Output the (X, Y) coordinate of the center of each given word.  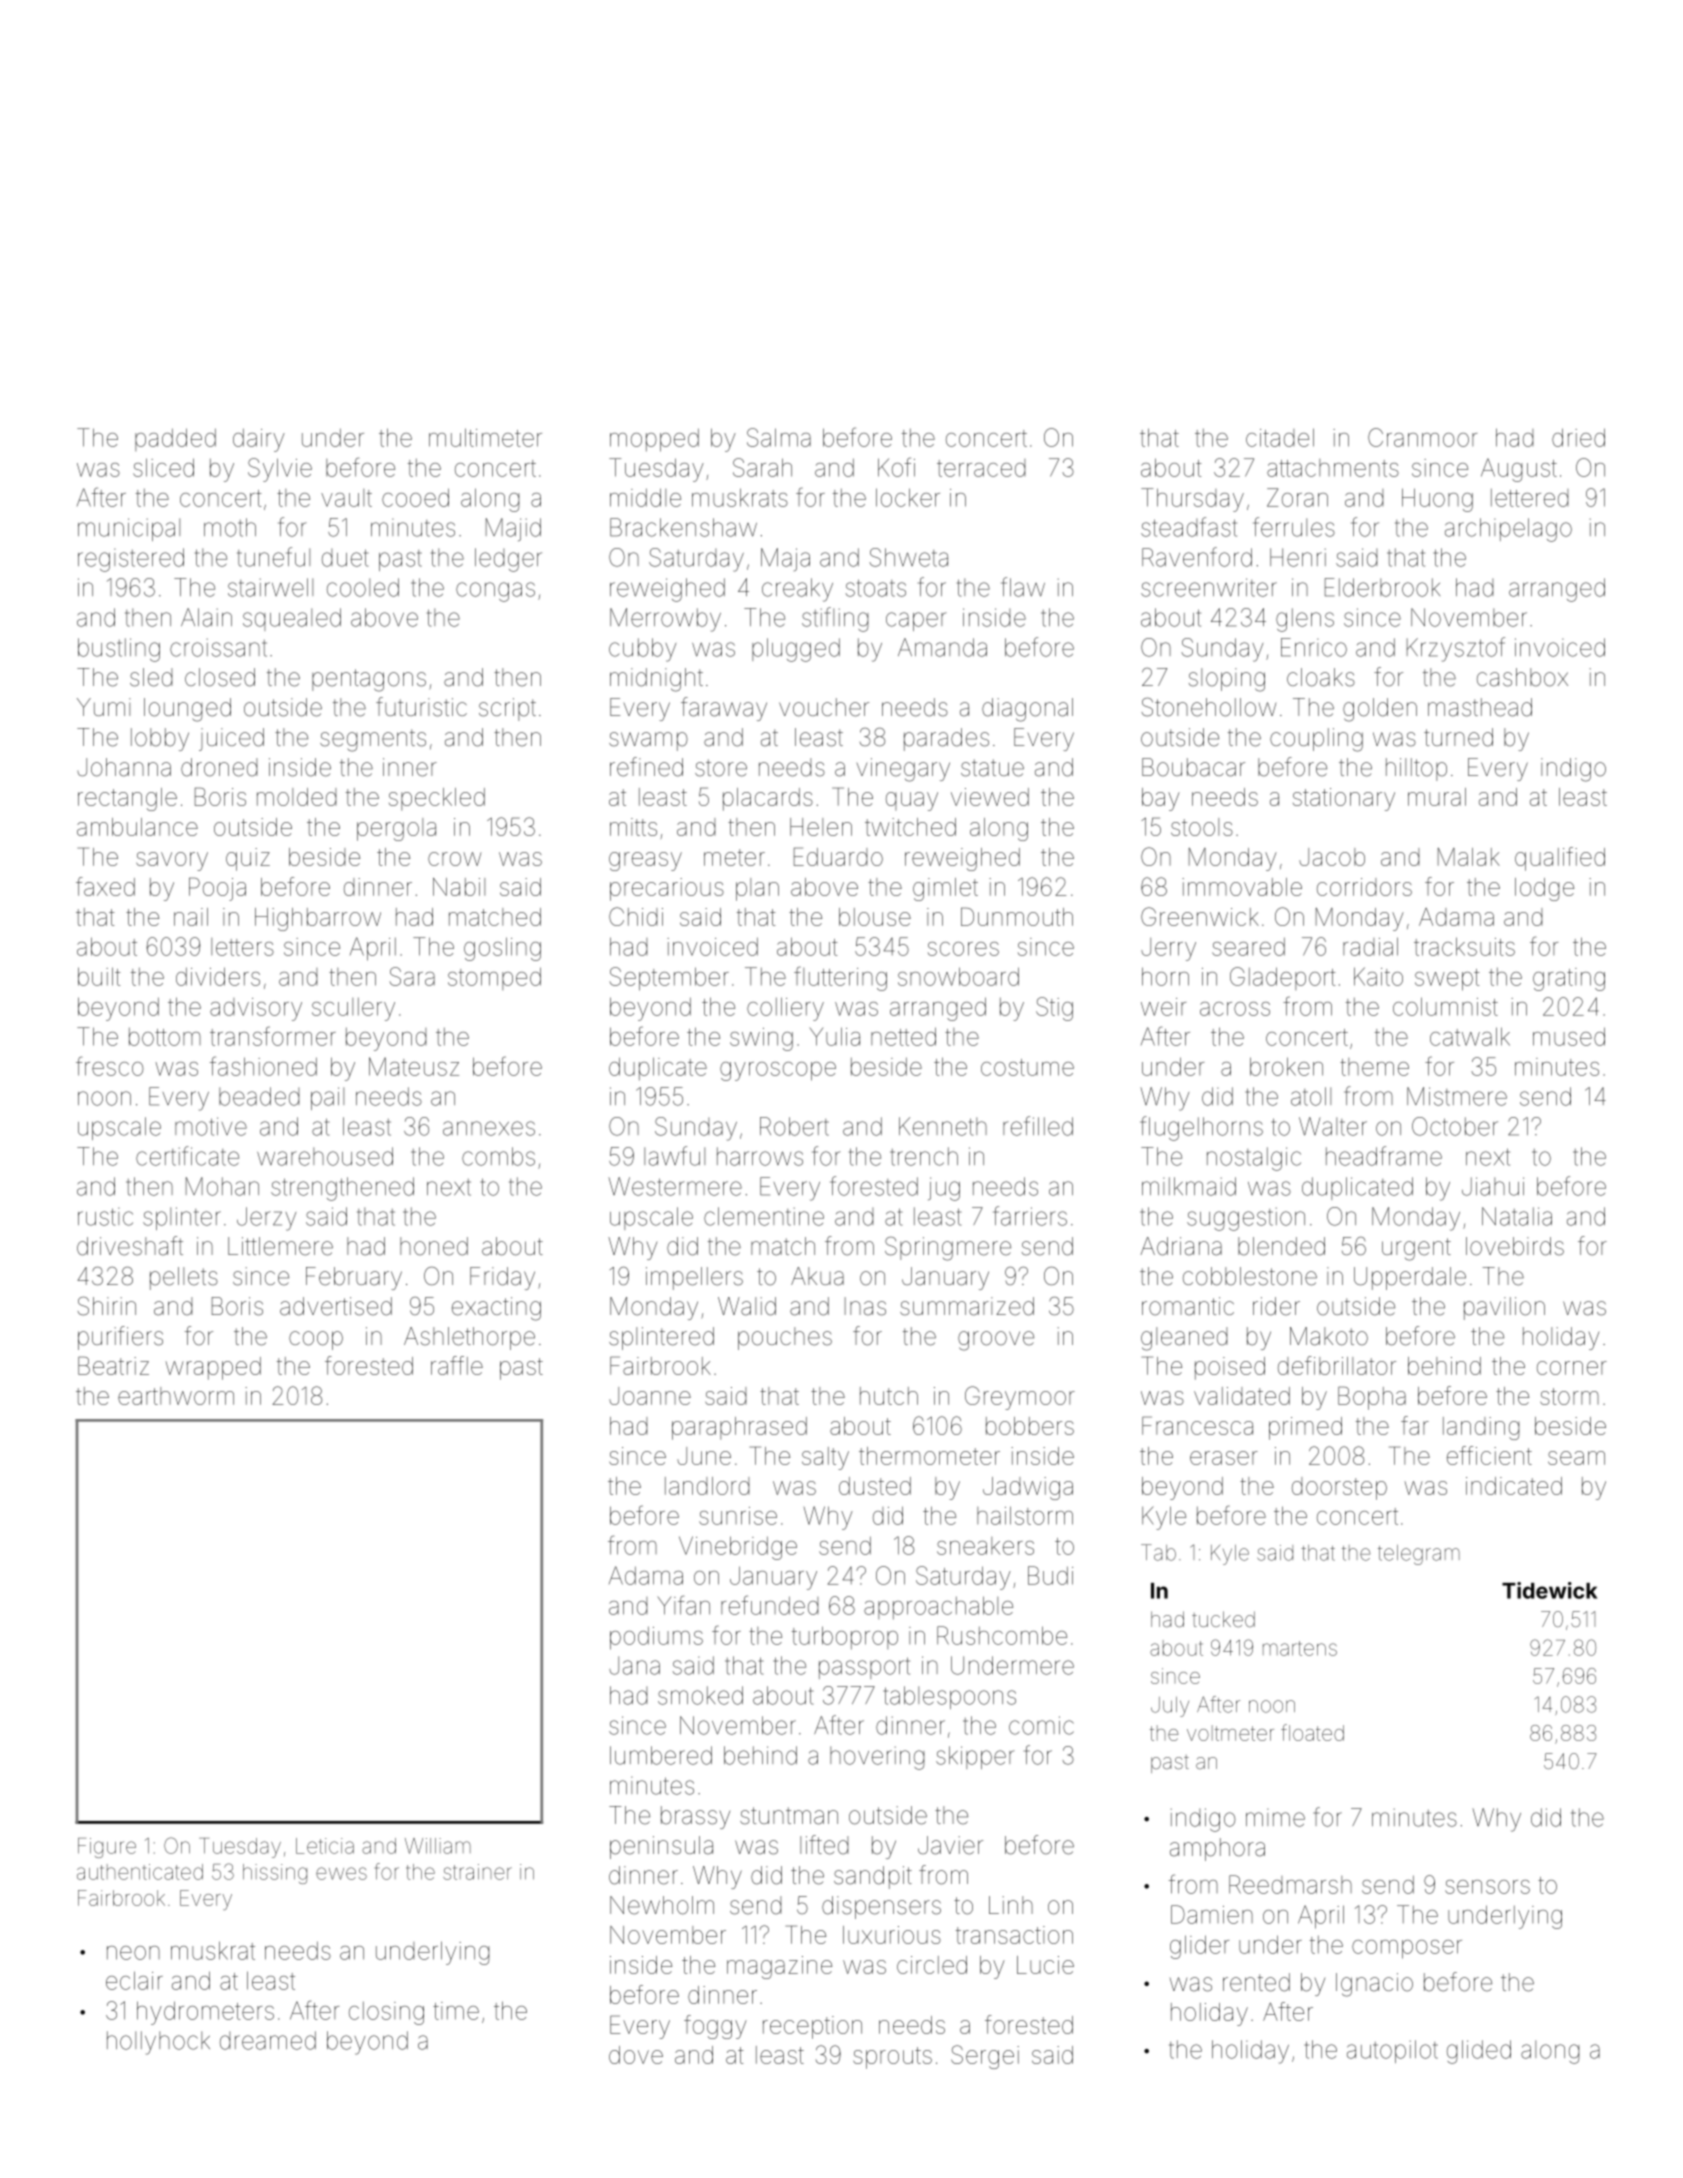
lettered (1529, 498)
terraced (981, 468)
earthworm (176, 1396)
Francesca (1197, 1425)
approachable (938, 1607)
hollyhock (158, 2043)
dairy (259, 440)
